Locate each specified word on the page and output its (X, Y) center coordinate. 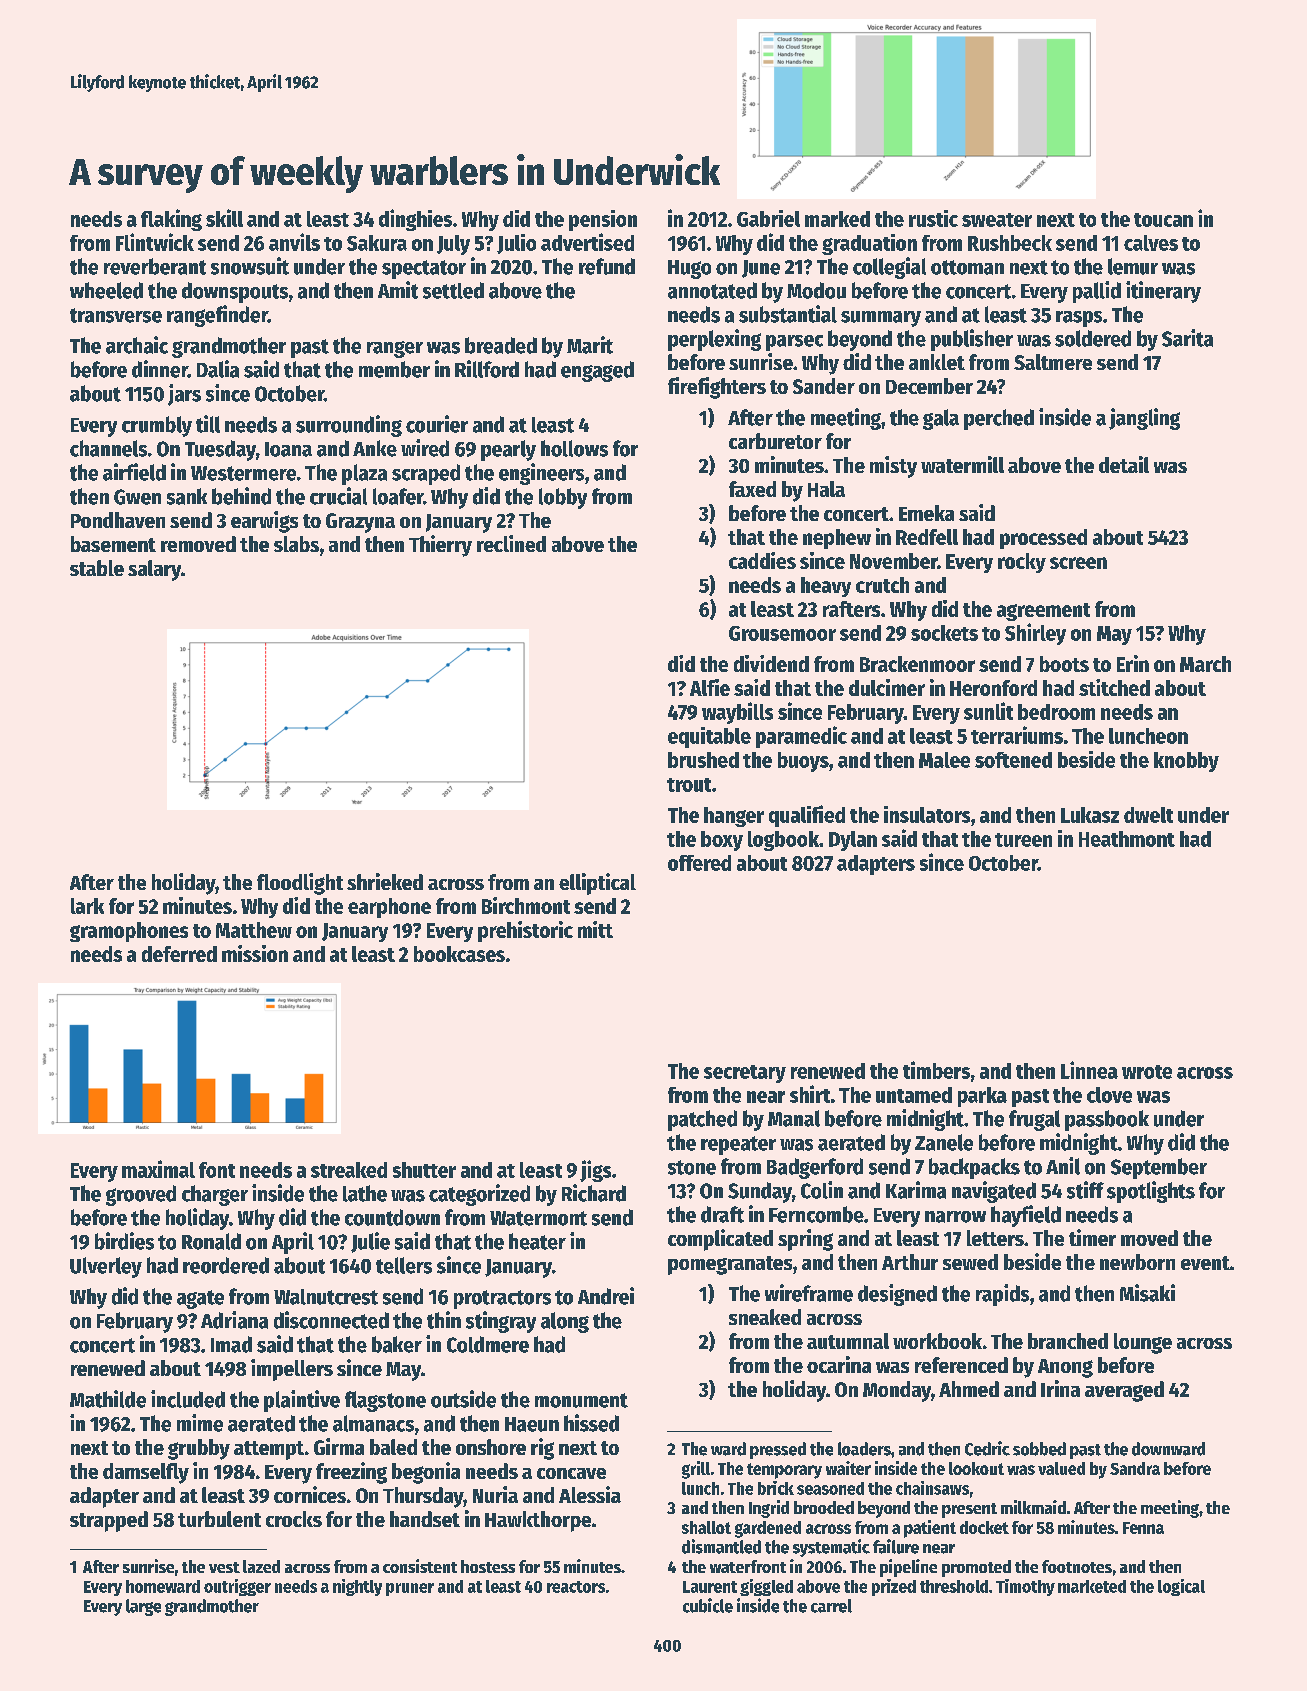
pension (603, 220)
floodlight (300, 884)
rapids (1002, 1295)
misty (893, 467)
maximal (158, 1169)
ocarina (839, 1364)
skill (224, 218)
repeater (738, 1145)
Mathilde (108, 1399)
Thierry (440, 546)
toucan (1163, 220)
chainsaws (932, 1488)
